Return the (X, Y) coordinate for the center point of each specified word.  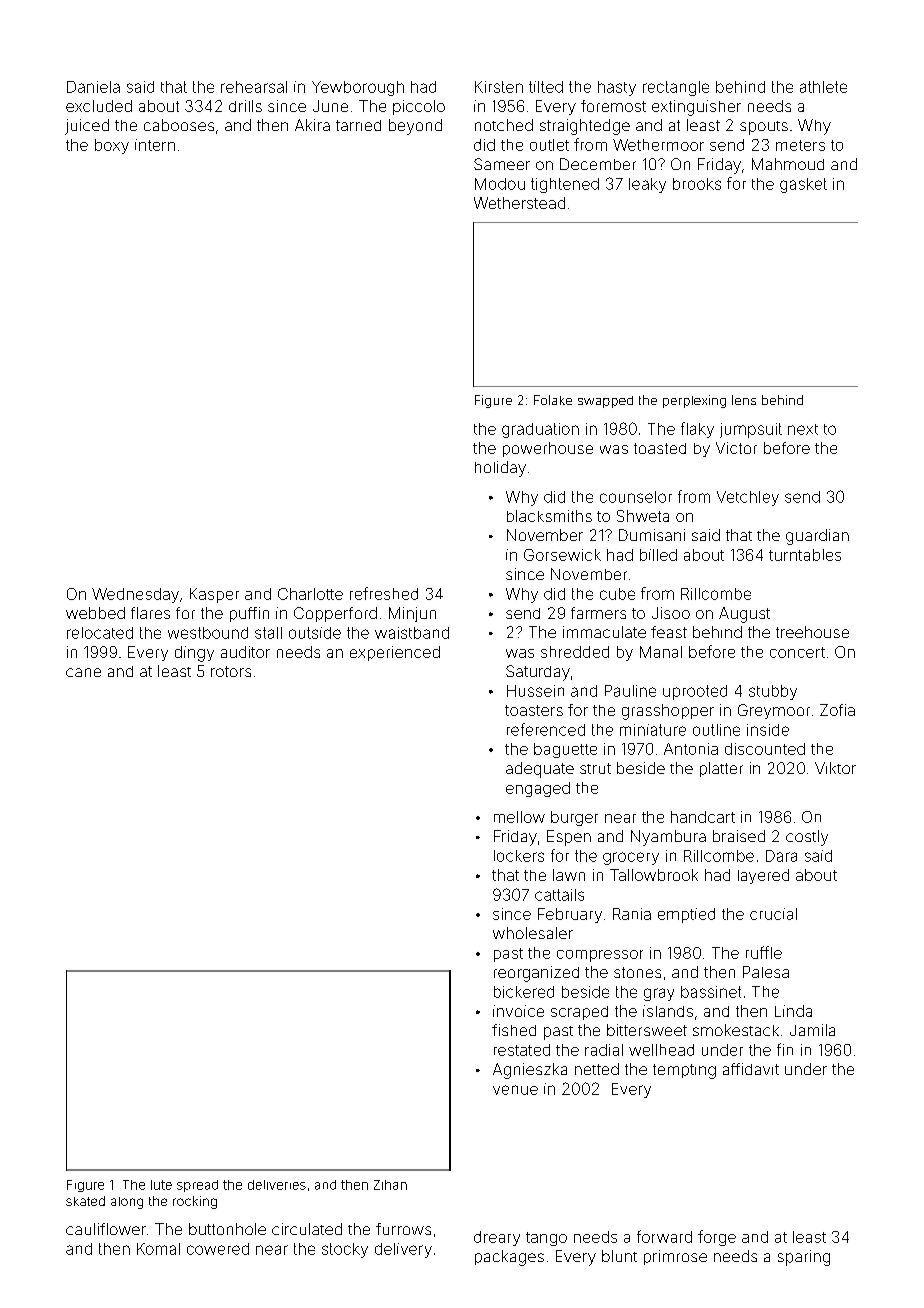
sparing (804, 1258)
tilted (546, 87)
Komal (158, 1249)
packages (509, 1258)
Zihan (390, 1185)
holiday (500, 469)
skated (85, 1201)
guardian (817, 537)
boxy (112, 146)
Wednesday (135, 595)
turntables (805, 555)
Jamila (812, 1030)
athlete (823, 87)
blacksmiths (549, 516)
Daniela (93, 87)
